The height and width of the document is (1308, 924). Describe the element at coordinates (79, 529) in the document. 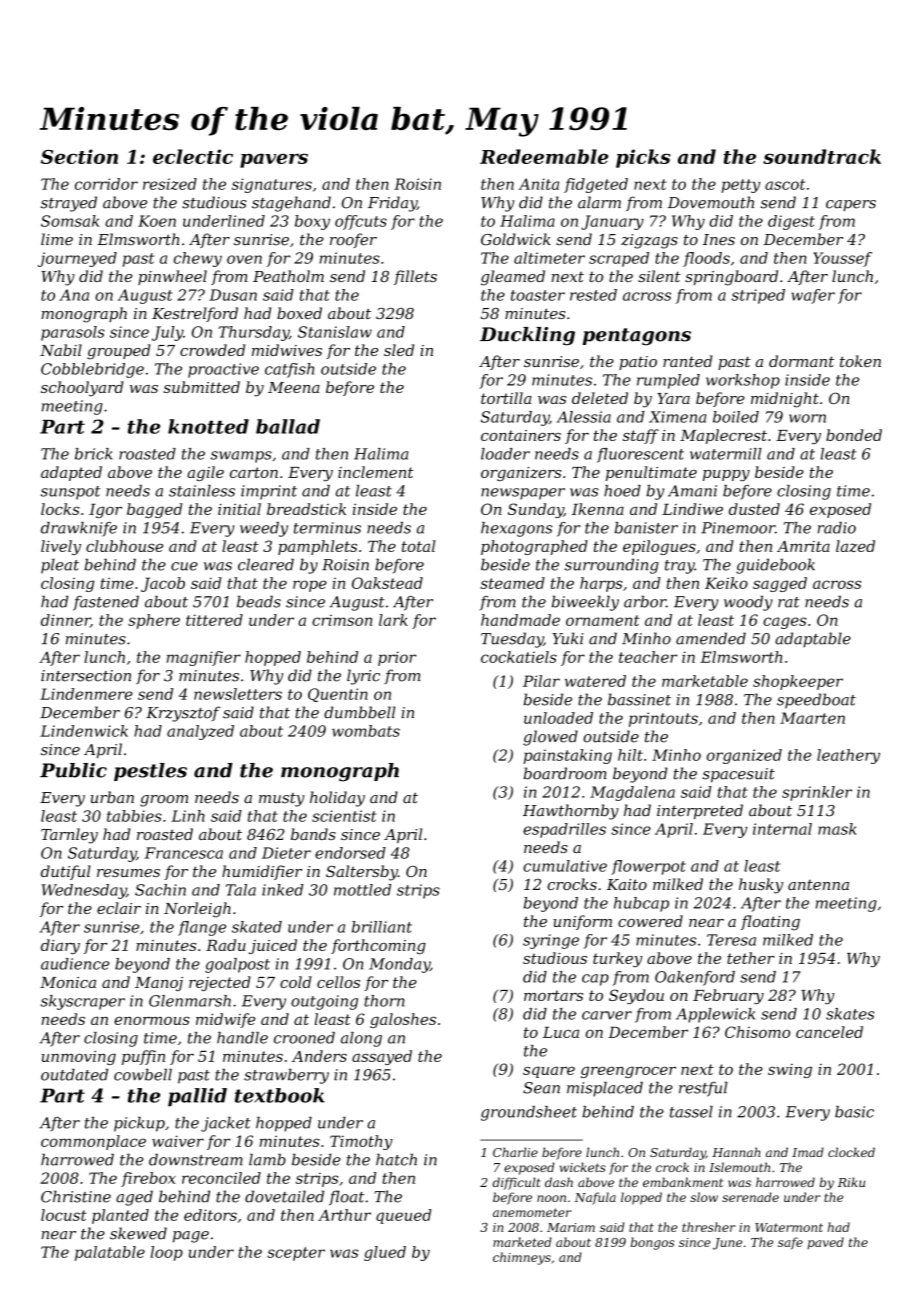

I see `drawknife` at that location.
